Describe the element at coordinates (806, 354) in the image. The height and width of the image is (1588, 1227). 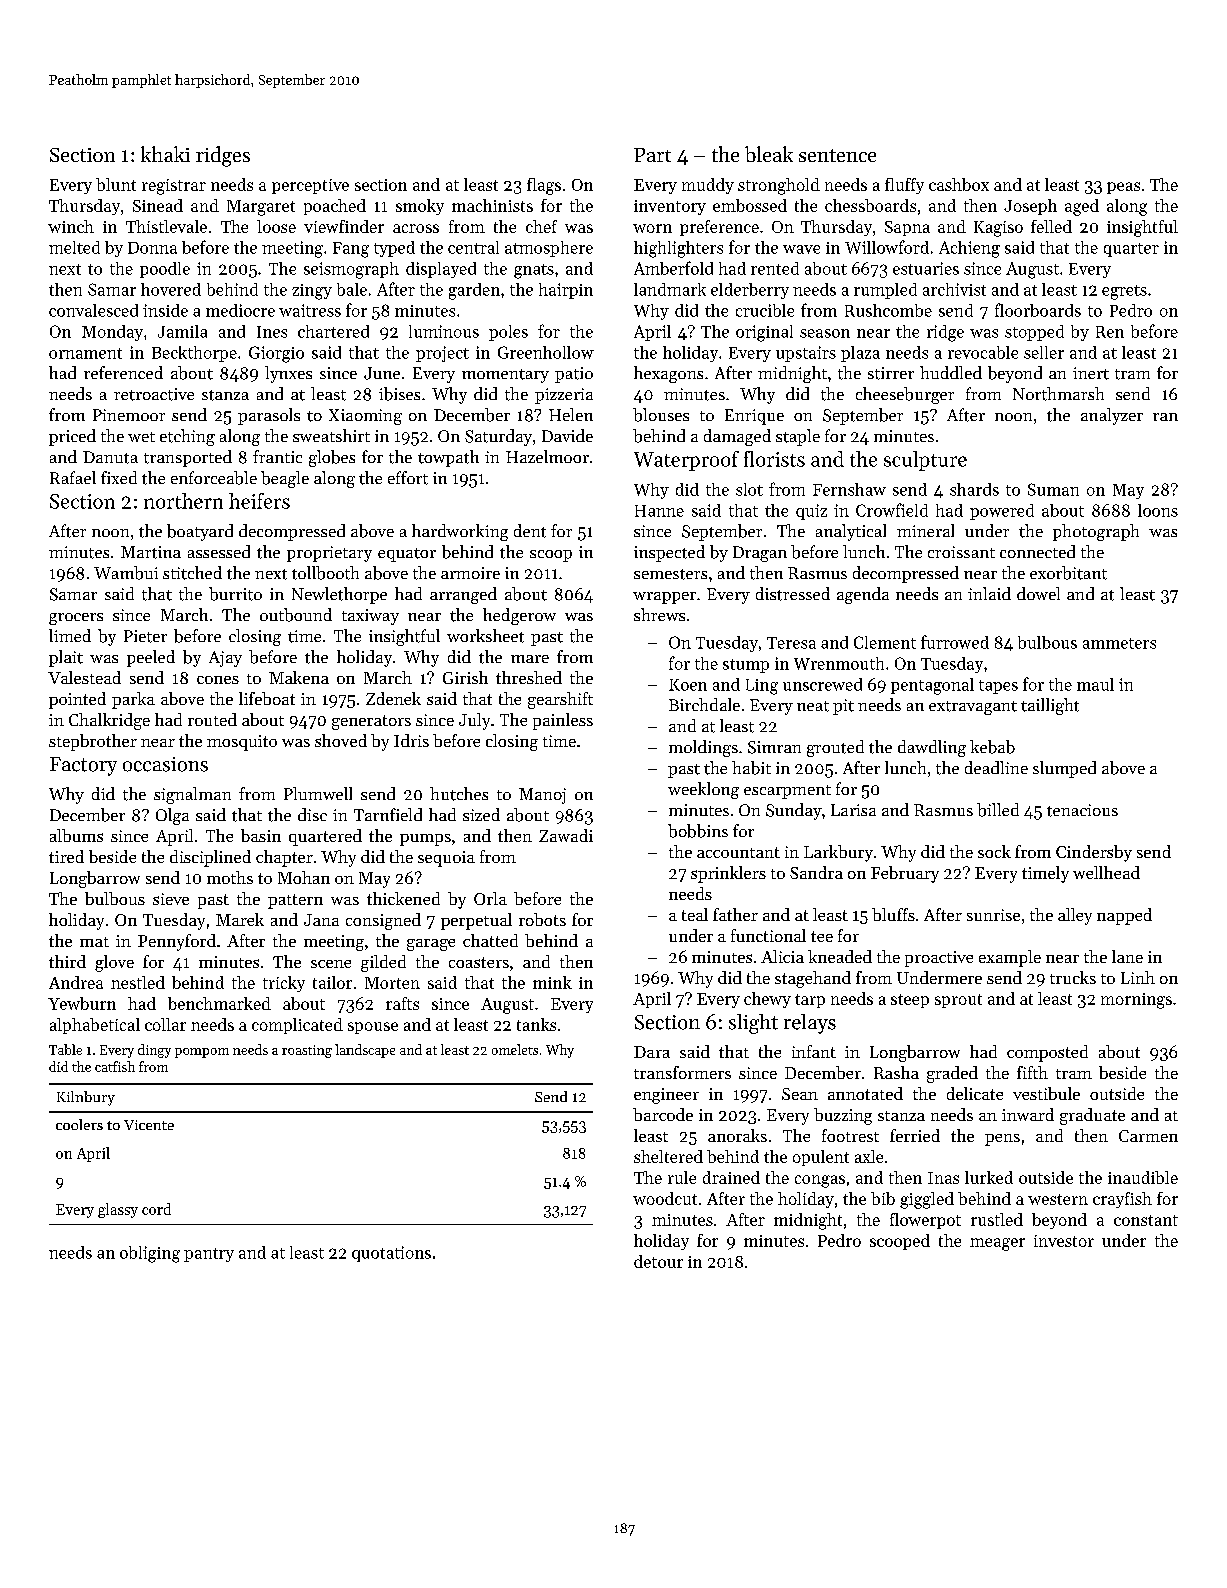
I see `upstairs` at that location.
